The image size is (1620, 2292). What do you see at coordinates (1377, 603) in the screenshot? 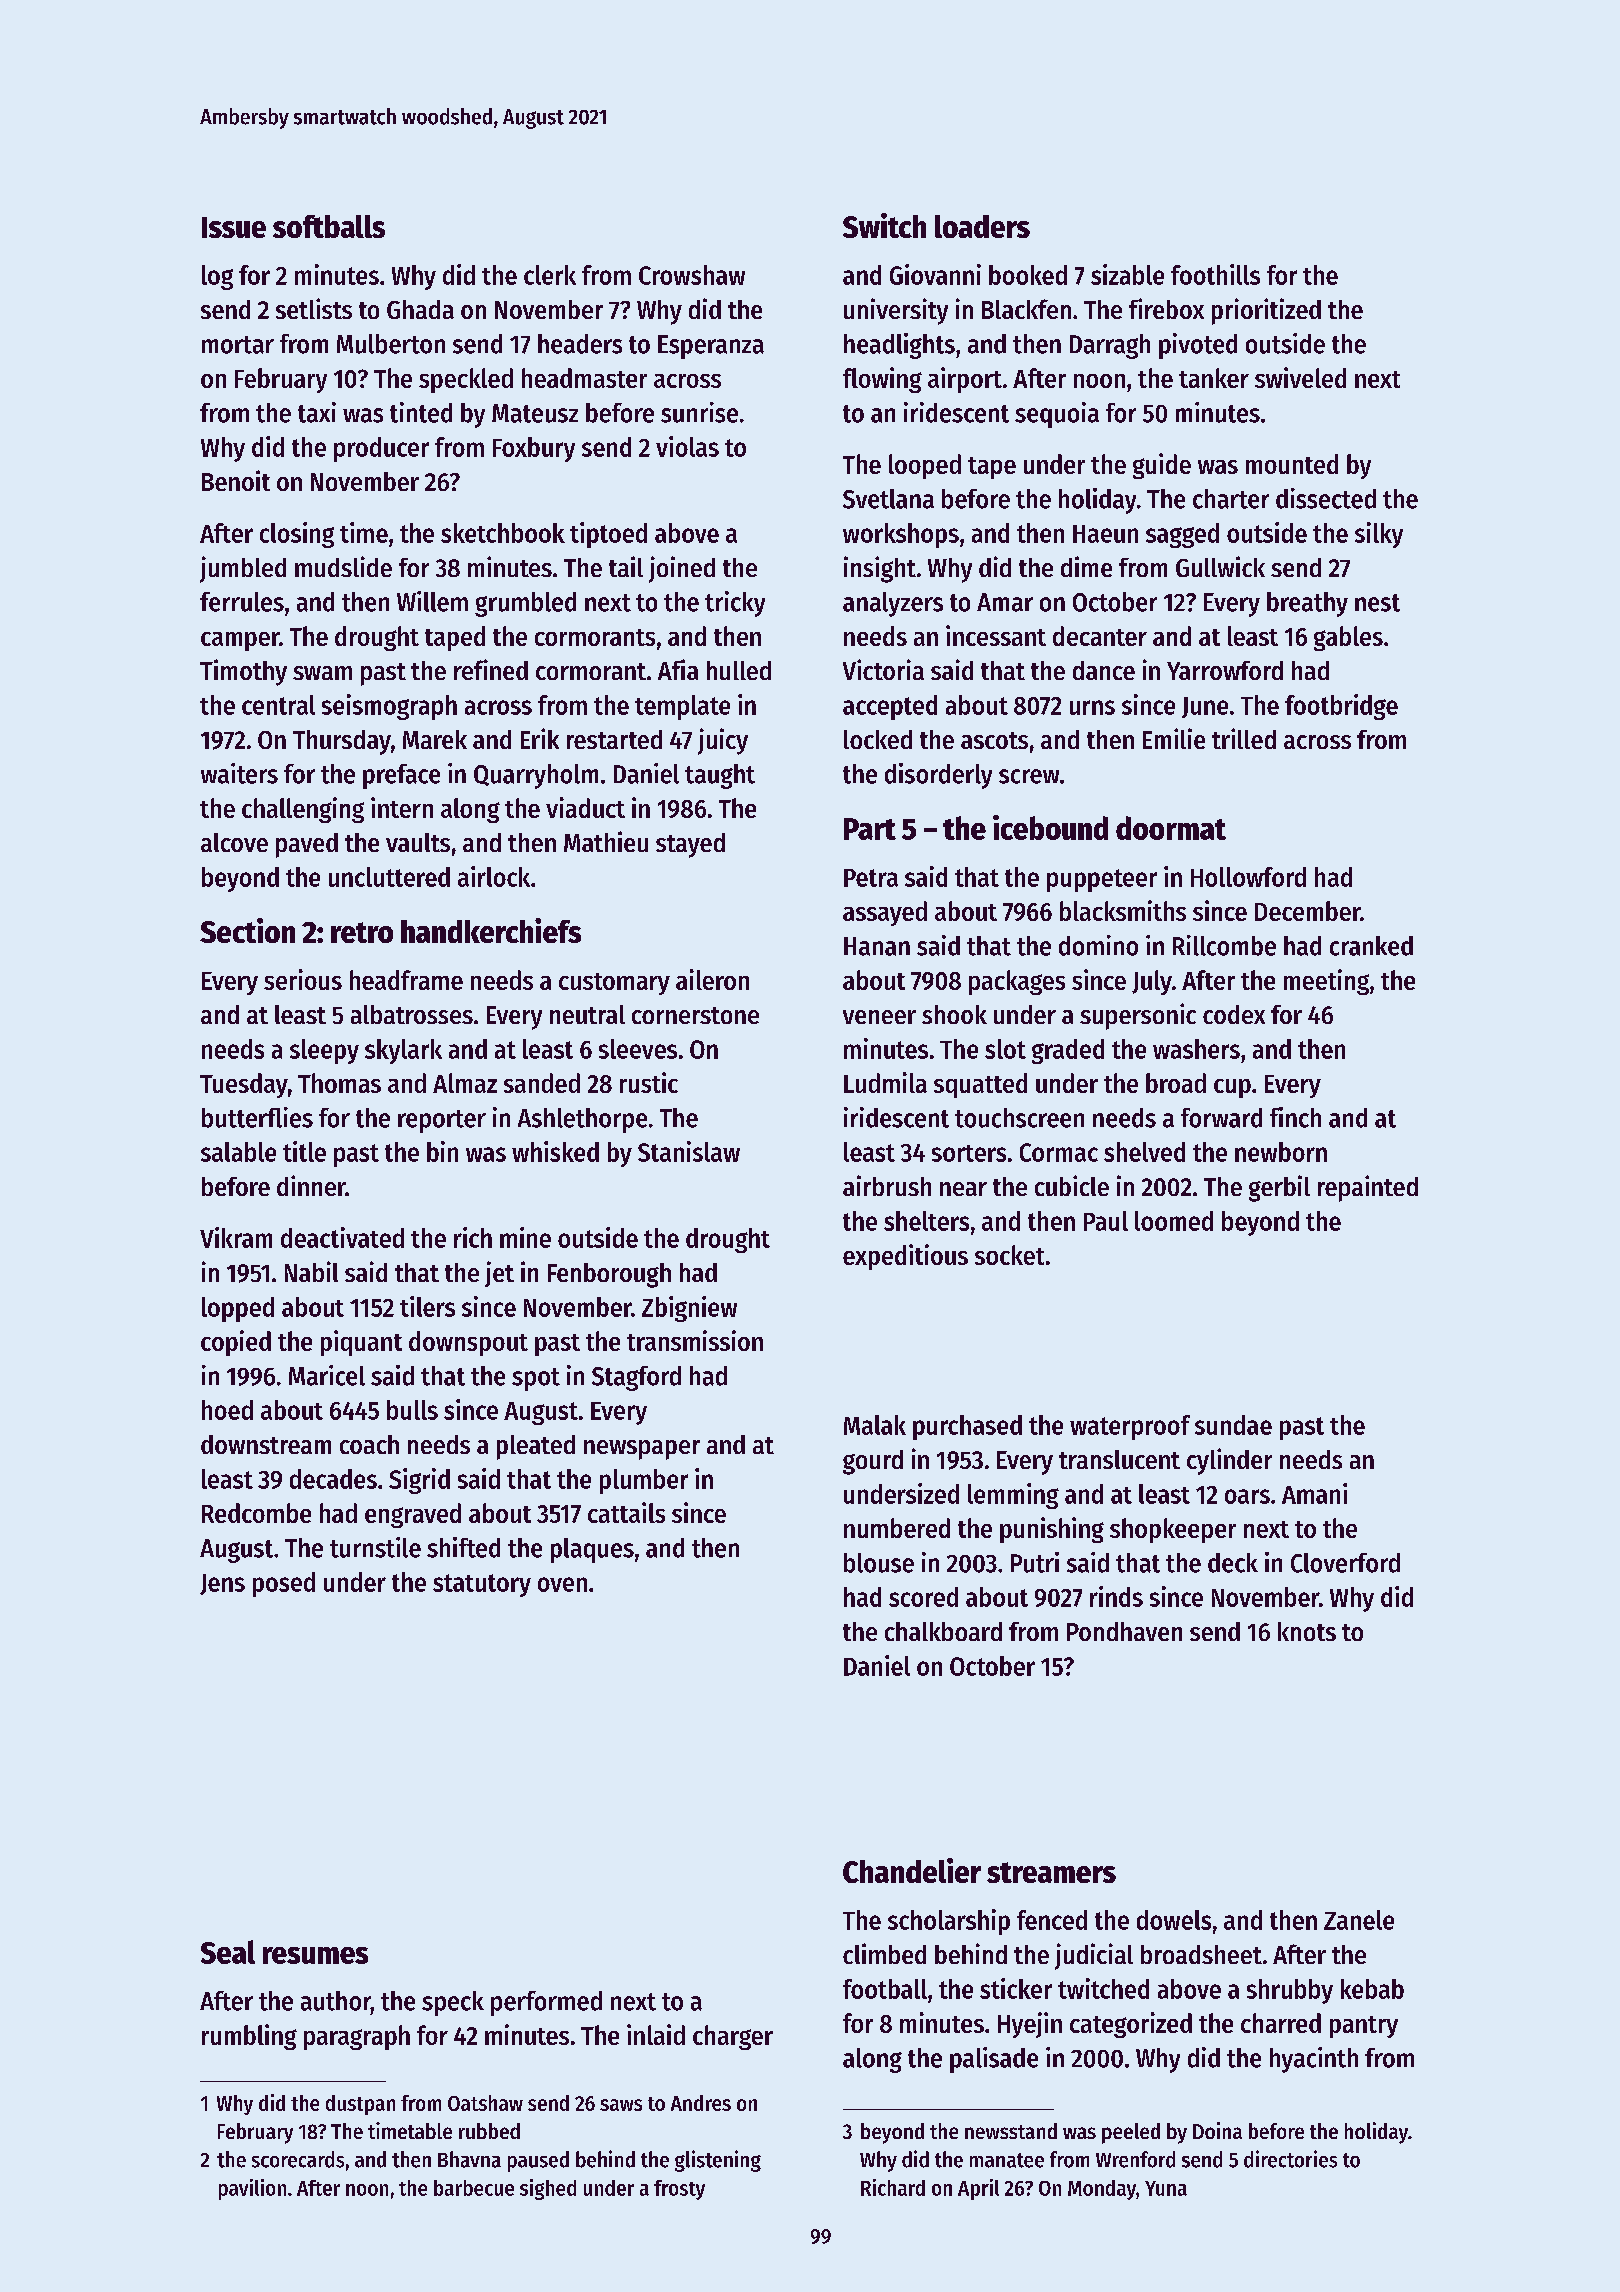
I see `nest` at bounding box center [1377, 603].
